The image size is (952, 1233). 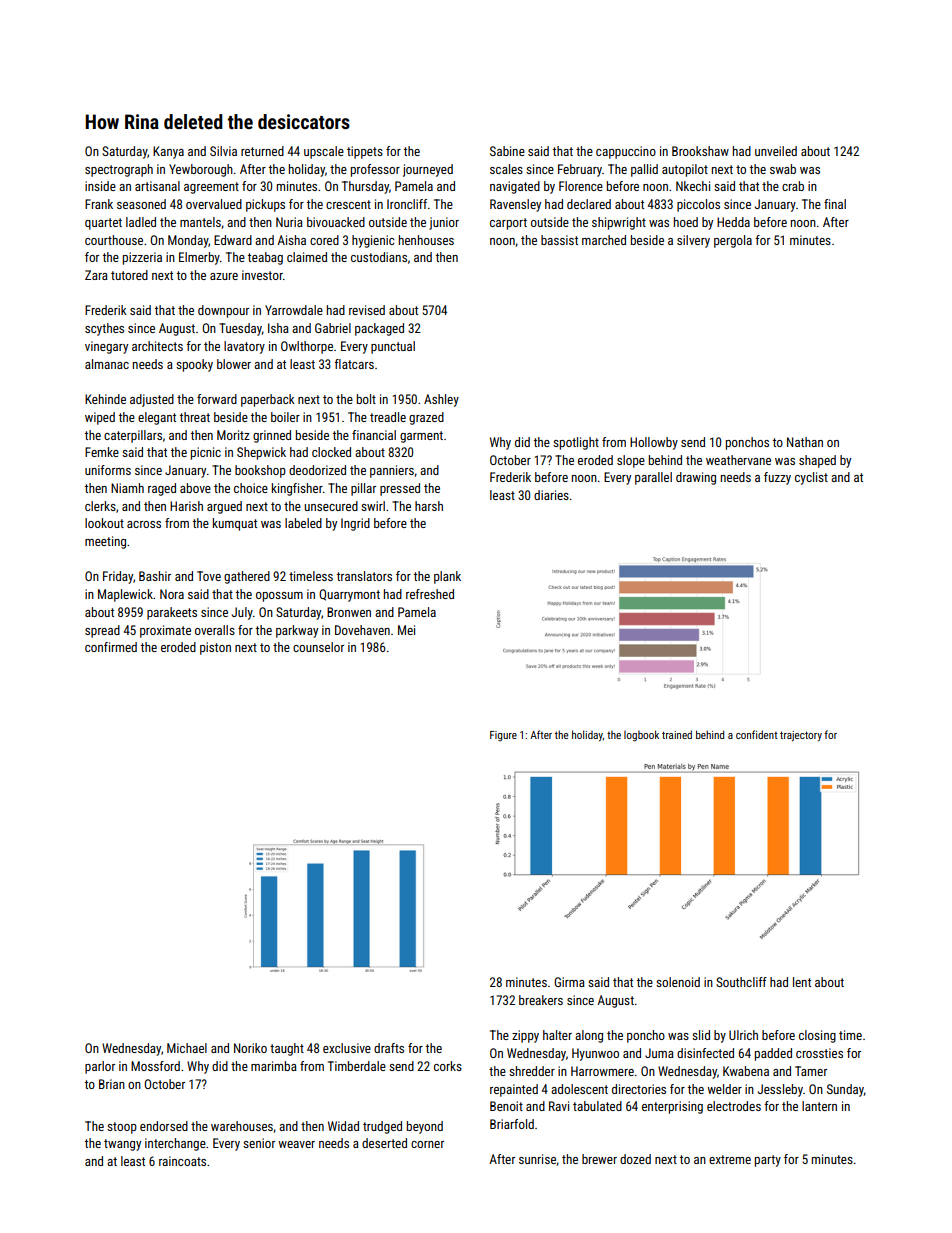 What do you see at coordinates (805, 442) in the page?
I see `Nathan` at bounding box center [805, 442].
